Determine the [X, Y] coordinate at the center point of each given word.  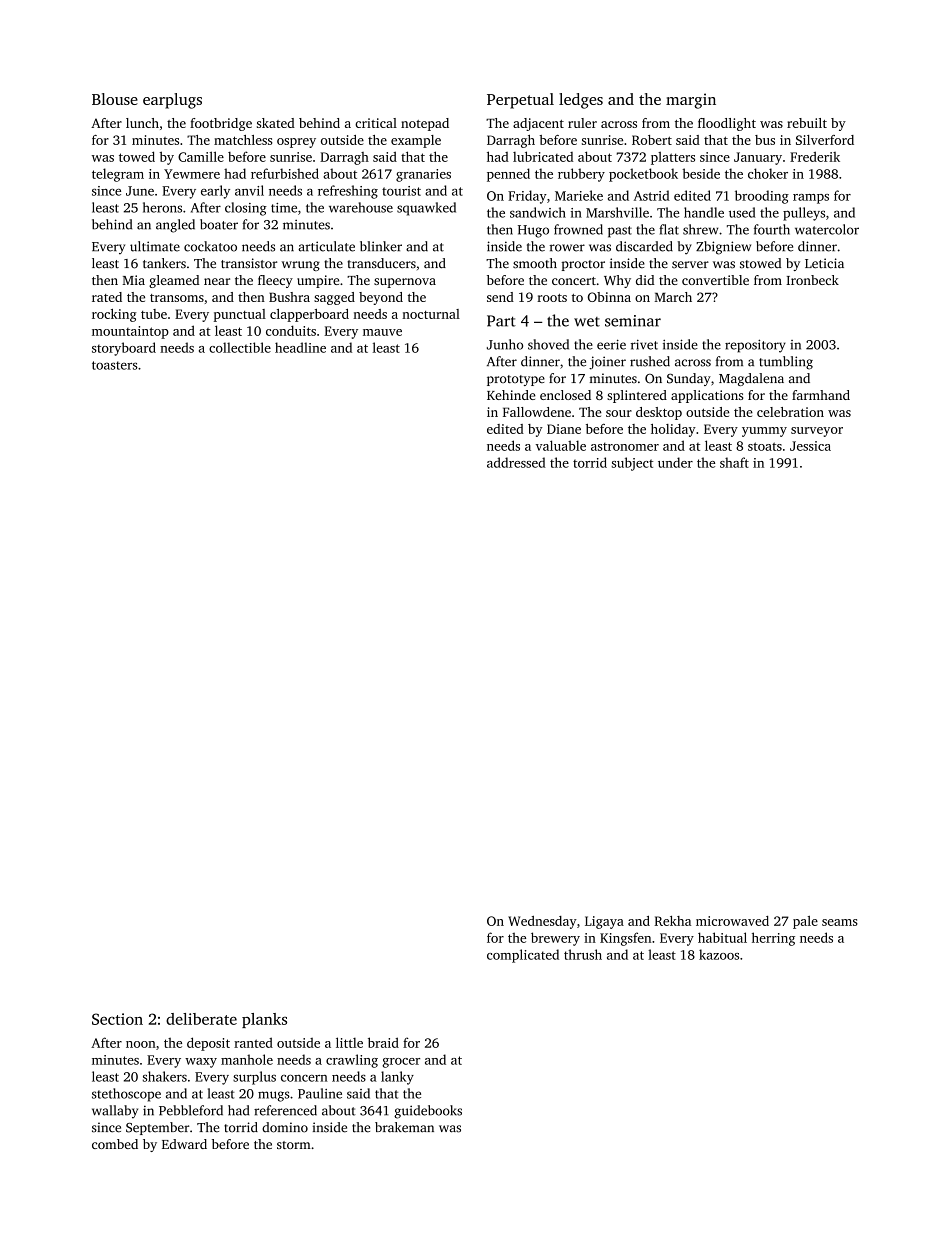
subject [632, 464]
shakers [165, 1076]
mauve [382, 332]
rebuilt [807, 123]
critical [376, 123]
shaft [734, 462]
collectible [240, 347]
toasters [115, 365]
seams [840, 922]
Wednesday [542, 922]
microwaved [732, 921]
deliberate [201, 1019]
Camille [201, 156]
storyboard [124, 349]
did [645, 280]
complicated [523, 956]
